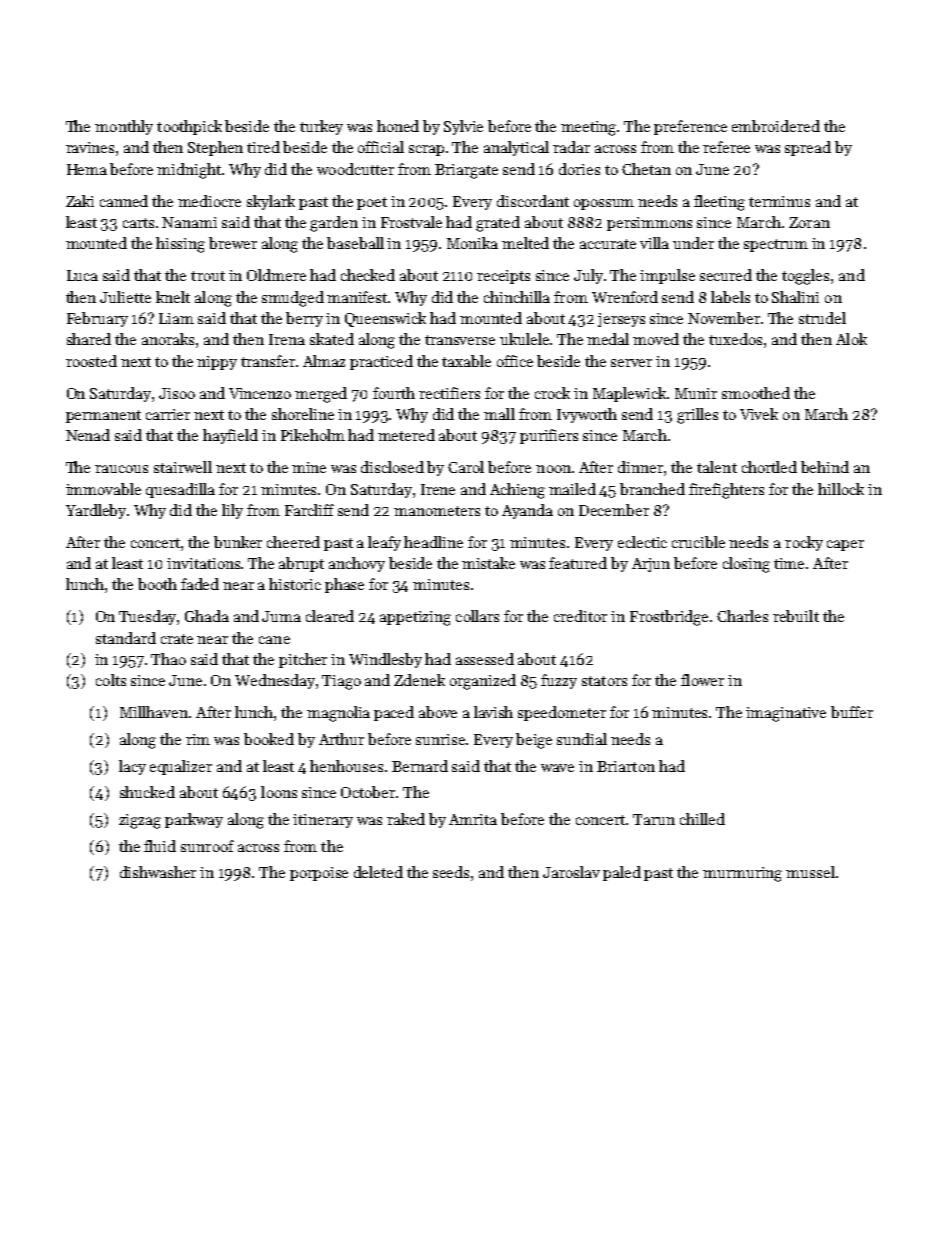 The height and width of the screenshot is (1233, 952). What do you see at coordinates (384, 543) in the screenshot?
I see `leafy` at bounding box center [384, 543].
